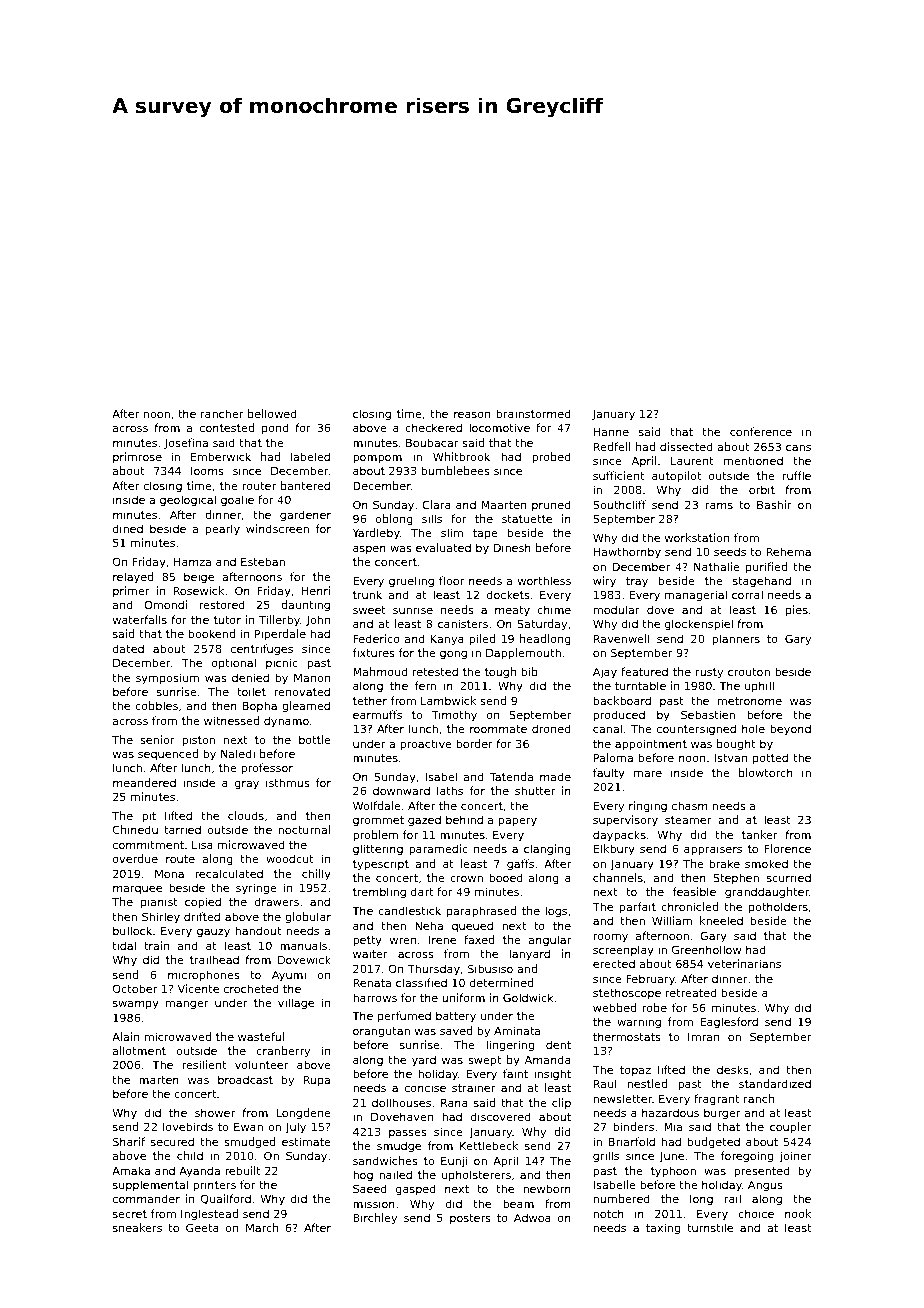  Describe the element at coordinates (736, 639) in the screenshot. I see `planners` at that location.
